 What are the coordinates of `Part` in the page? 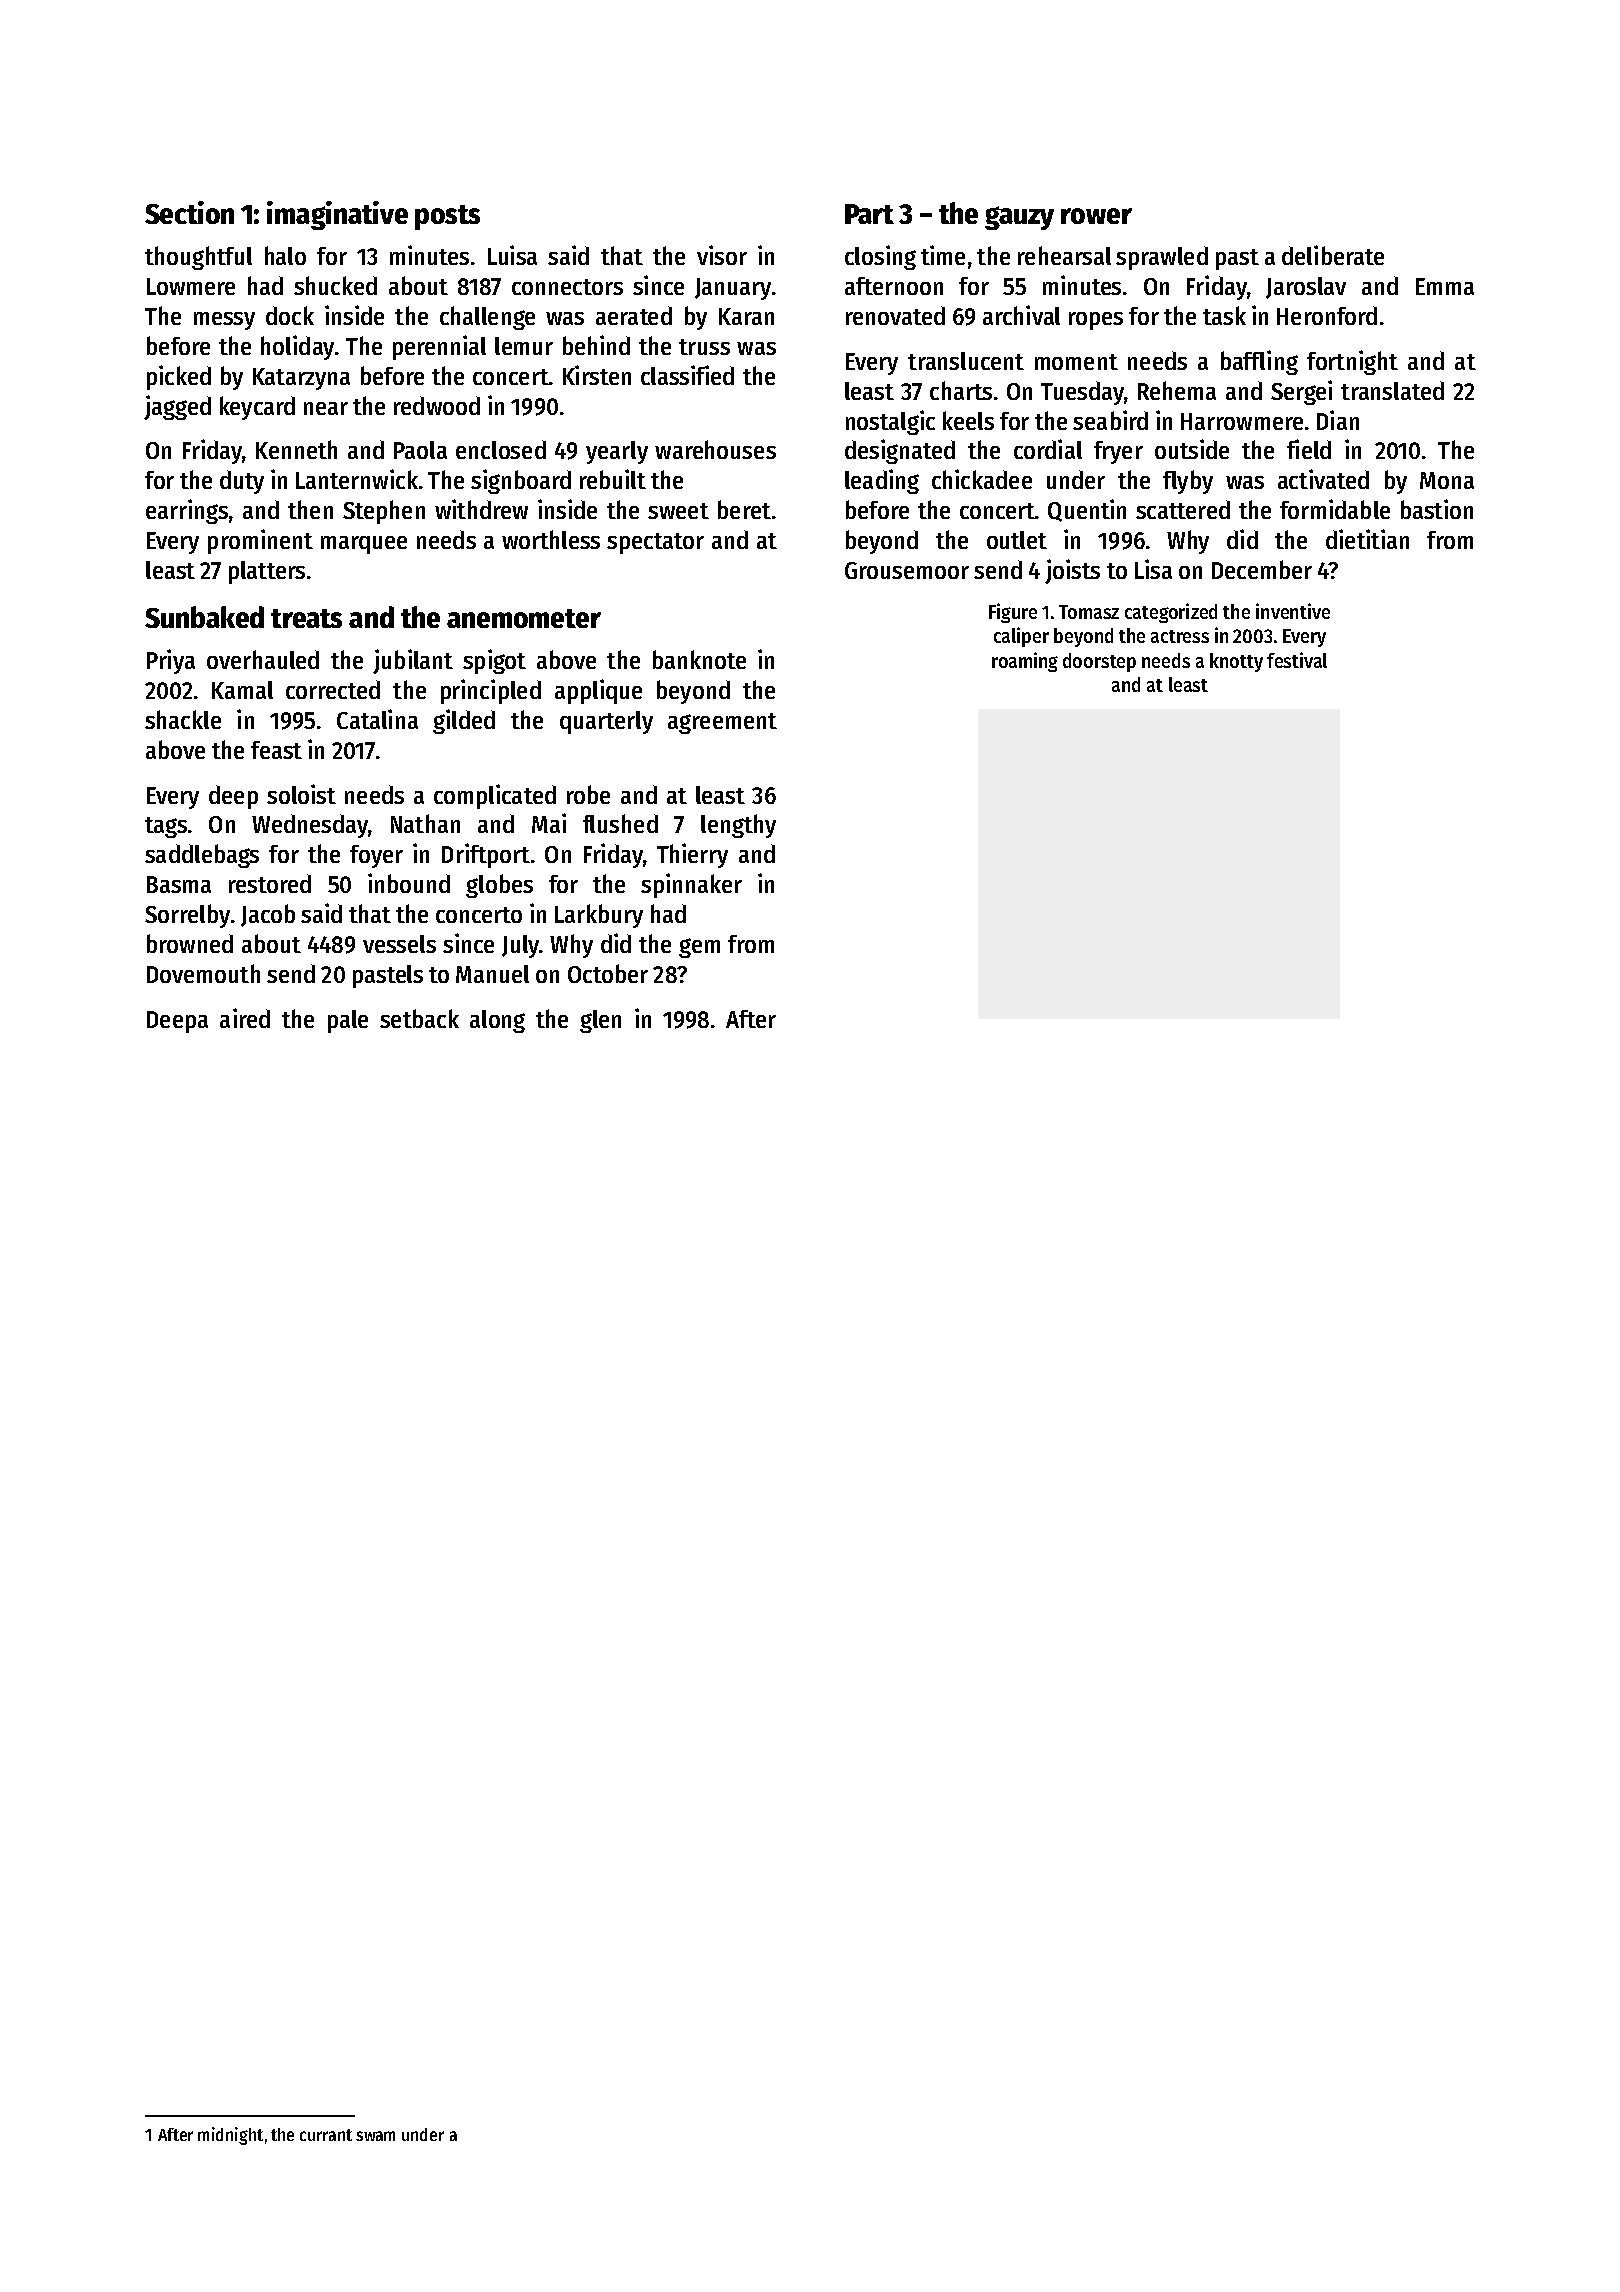 It's located at (869, 214).
